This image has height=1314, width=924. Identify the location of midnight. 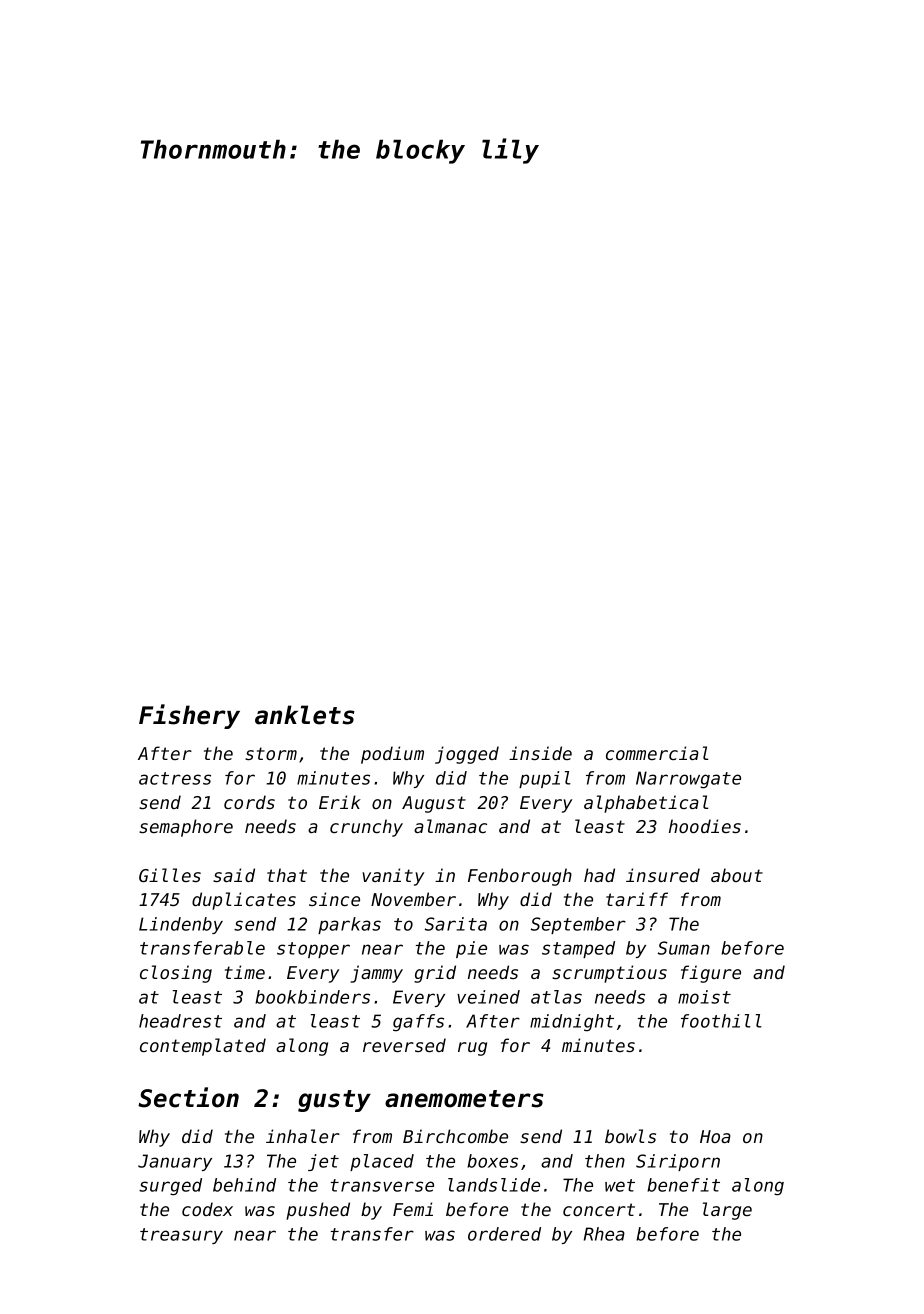
(572, 1023).
